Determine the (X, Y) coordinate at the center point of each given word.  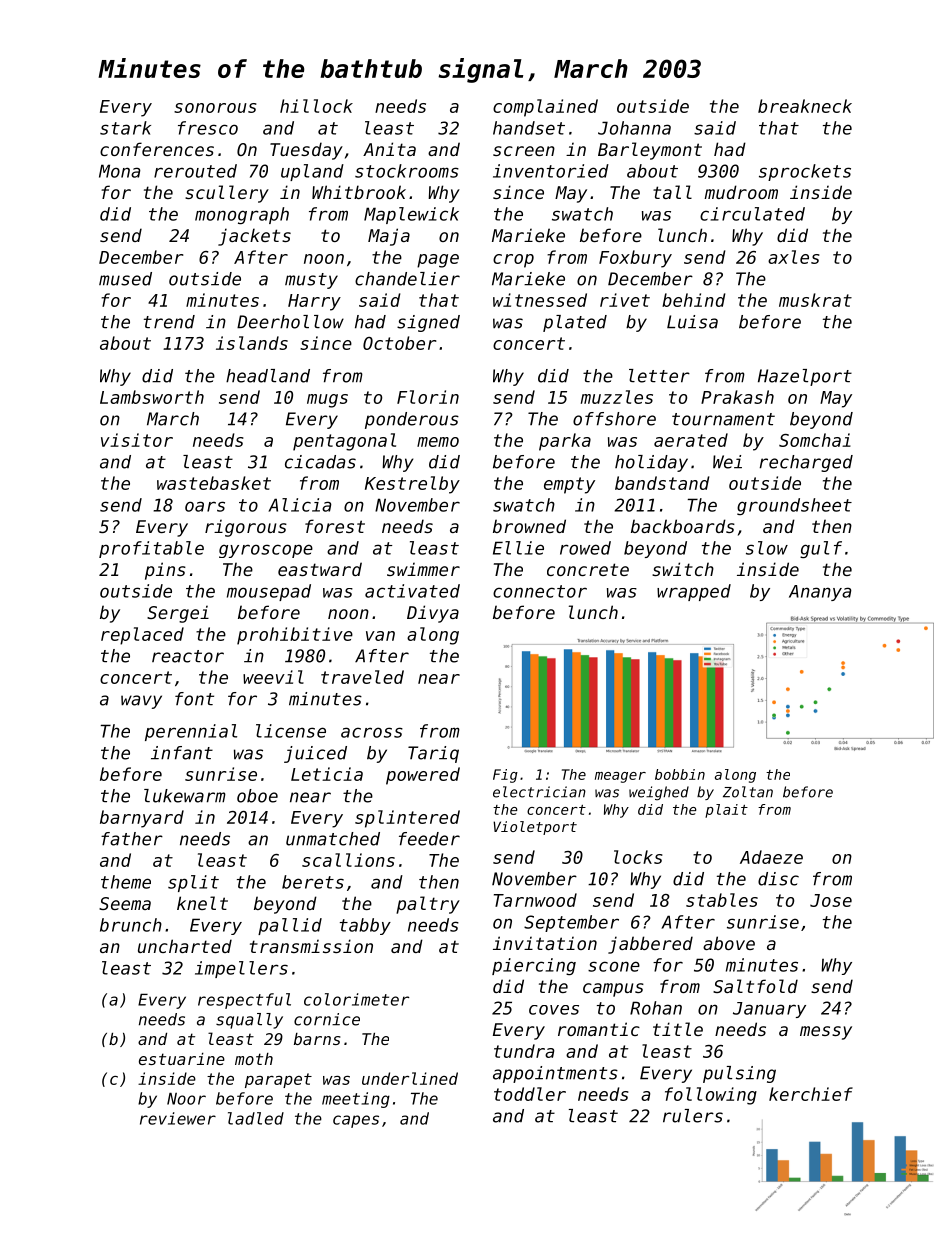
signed (428, 323)
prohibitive (295, 636)
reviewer (178, 1118)
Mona (120, 171)
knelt (202, 903)
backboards (683, 526)
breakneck (805, 106)
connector (540, 591)
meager (620, 777)
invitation (545, 943)
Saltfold (755, 986)
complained (545, 108)
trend (169, 322)
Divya (433, 614)
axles (794, 257)
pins (165, 571)
